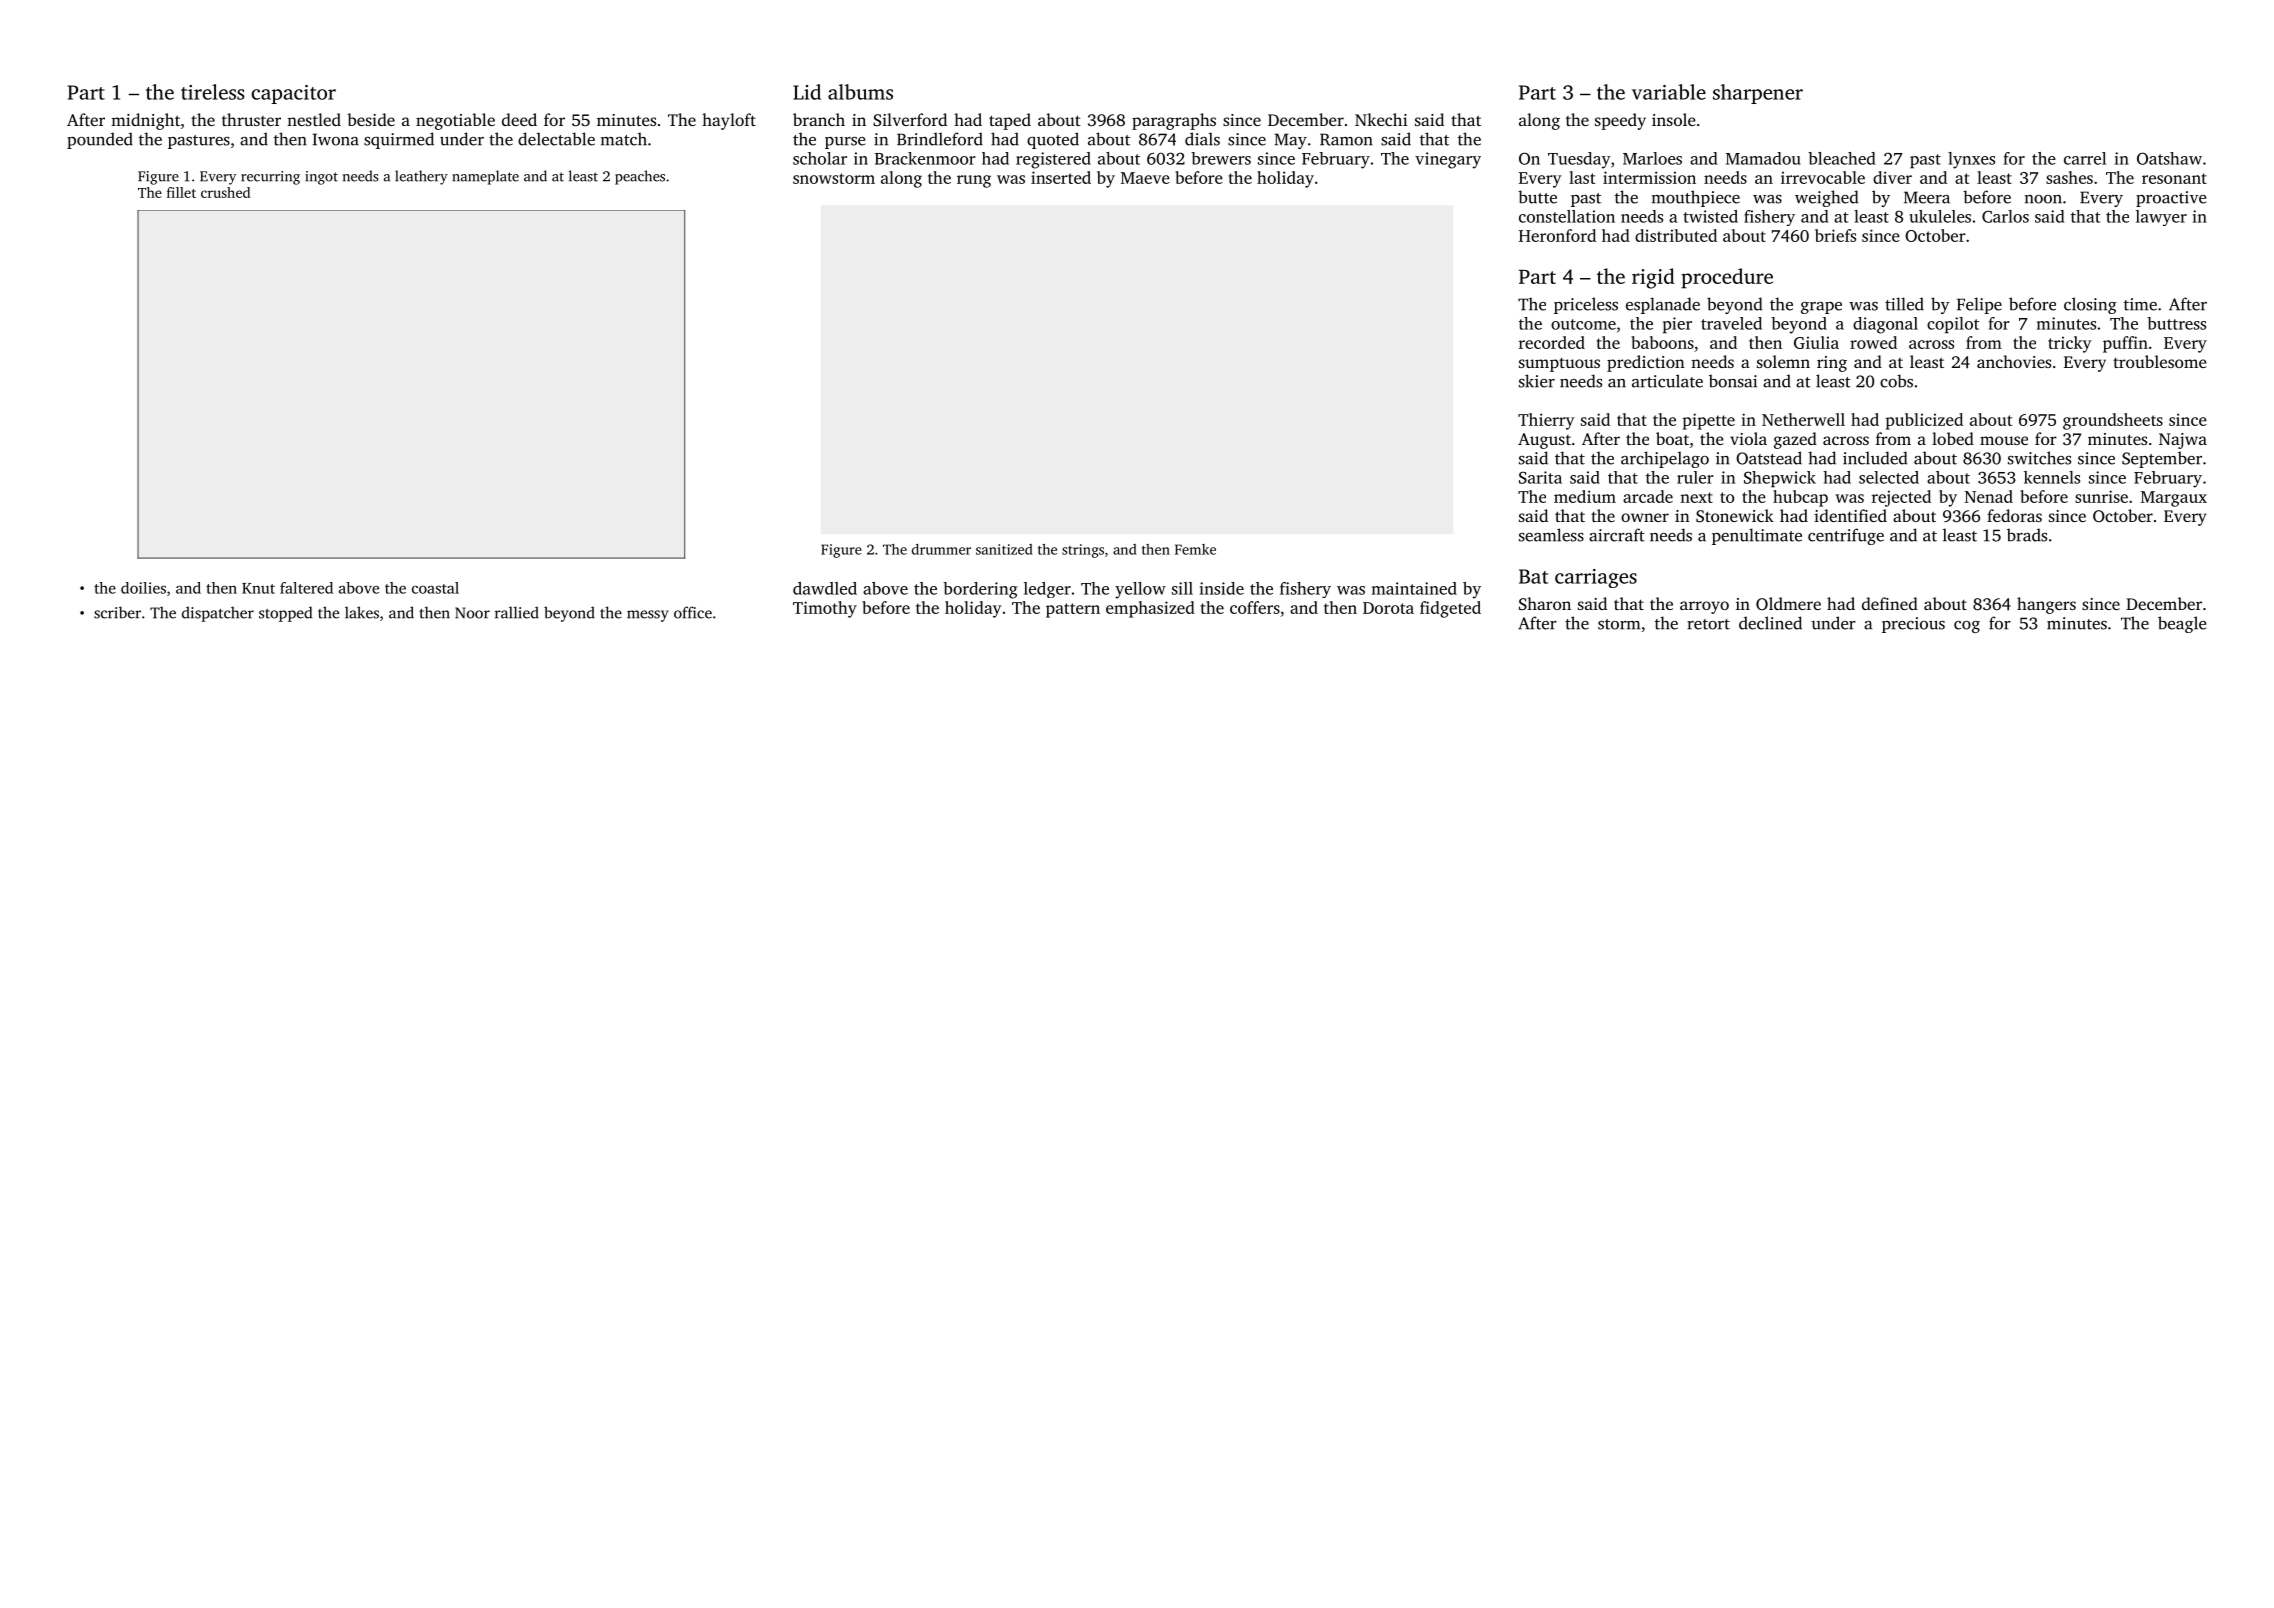  Describe the element at coordinates (1546, 421) in the screenshot. I see `Thierry` at that location.
